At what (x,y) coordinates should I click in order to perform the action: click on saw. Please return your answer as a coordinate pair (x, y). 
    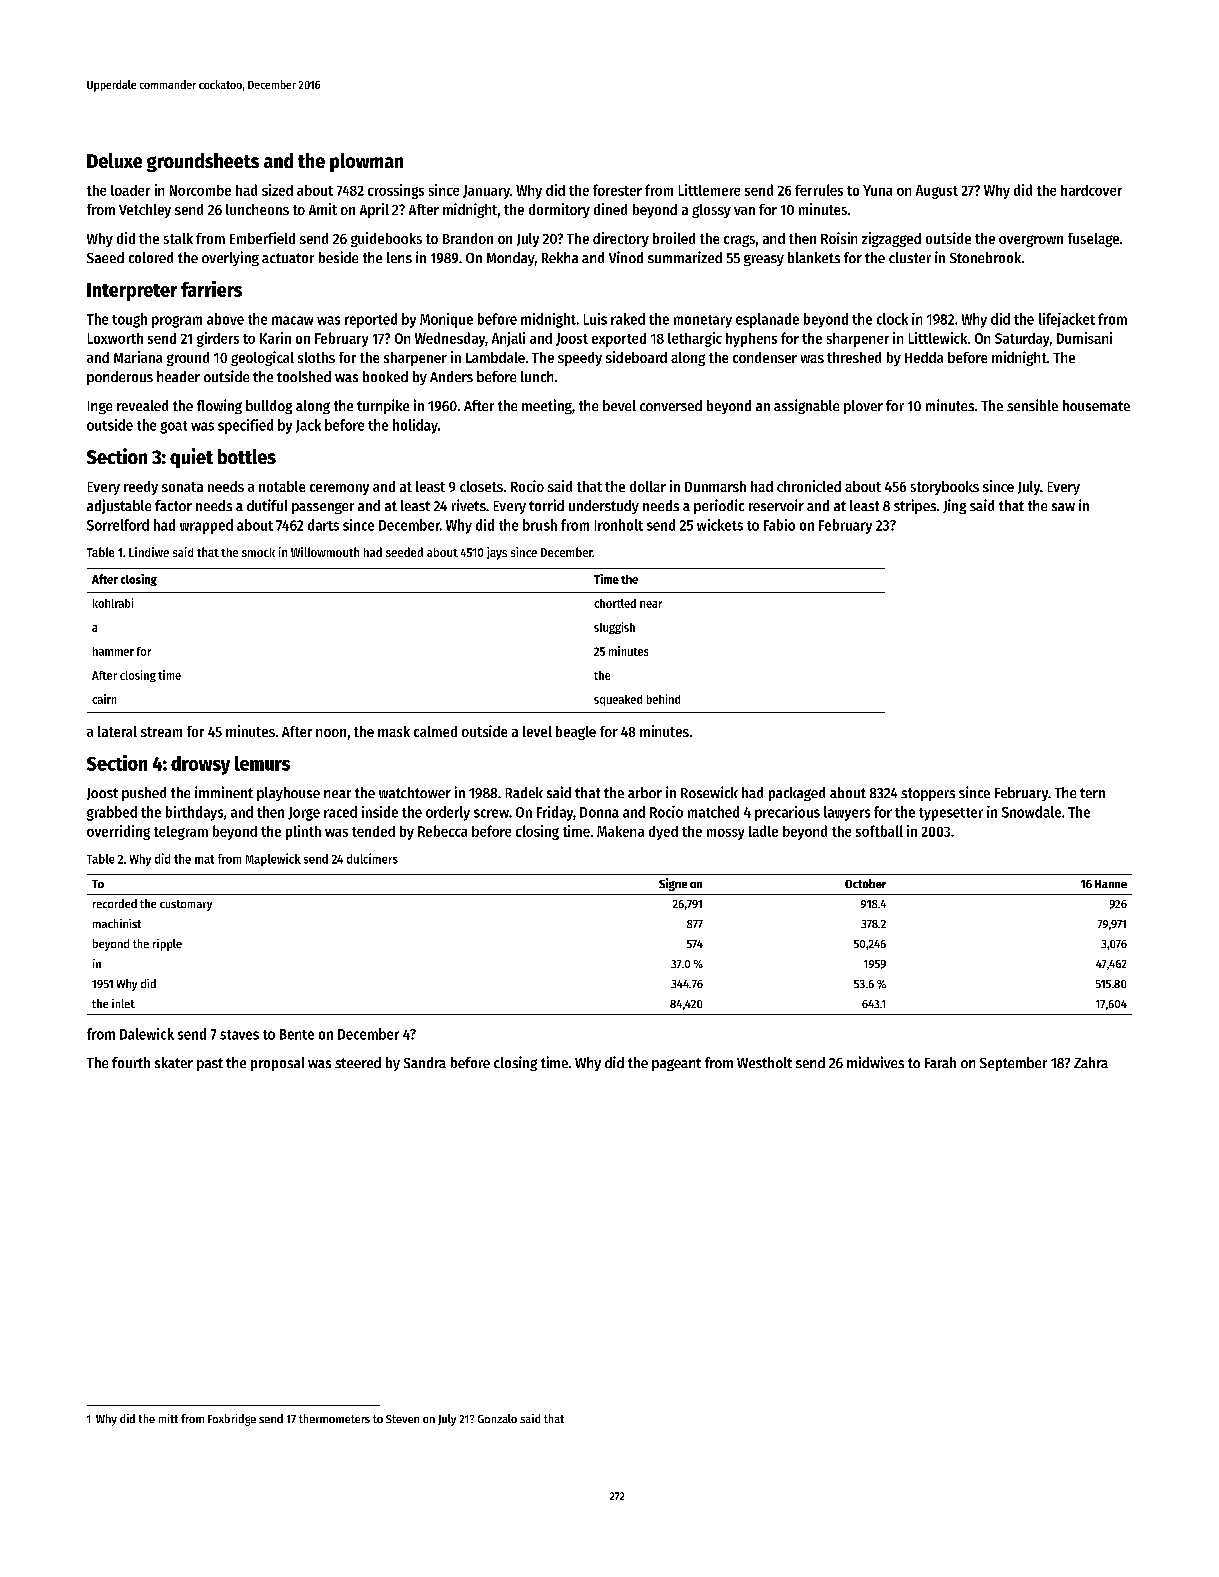
    Looking at the image, I should click on (1063, 507).
